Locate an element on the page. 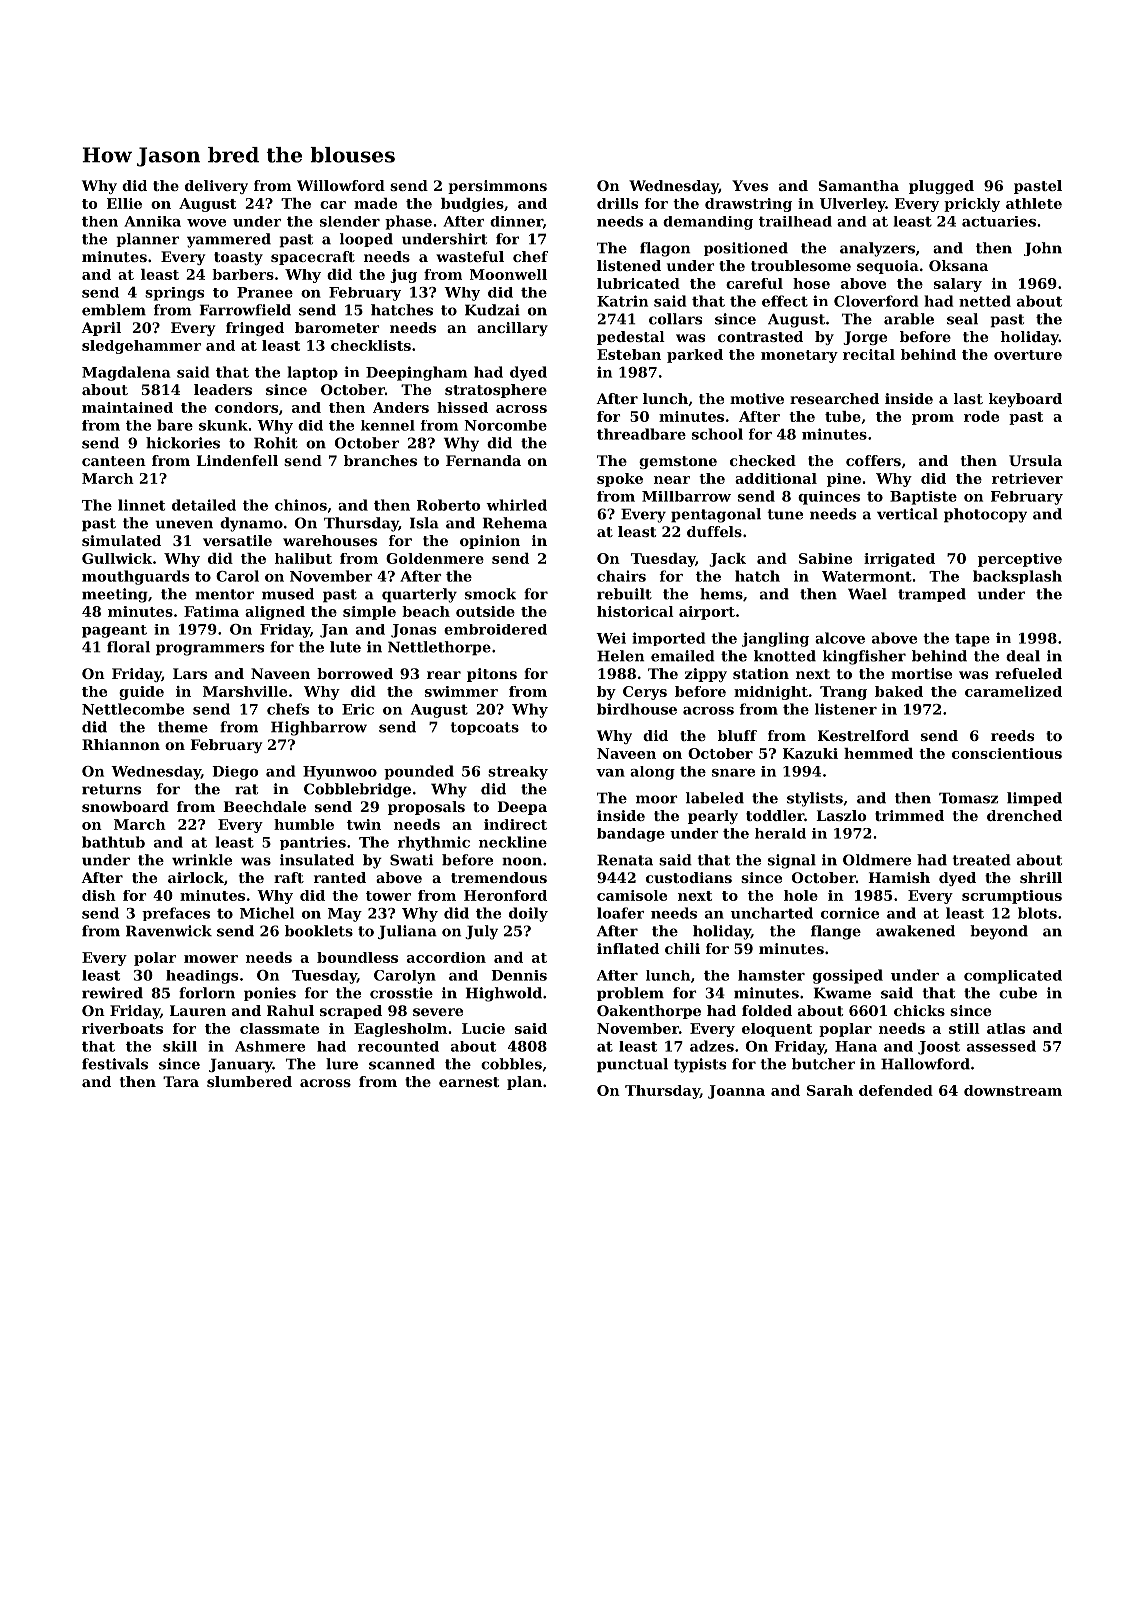 Image resolution: width=1144 pixels, height=1619 pixels. Wei is located at coordinates (611, 638).
